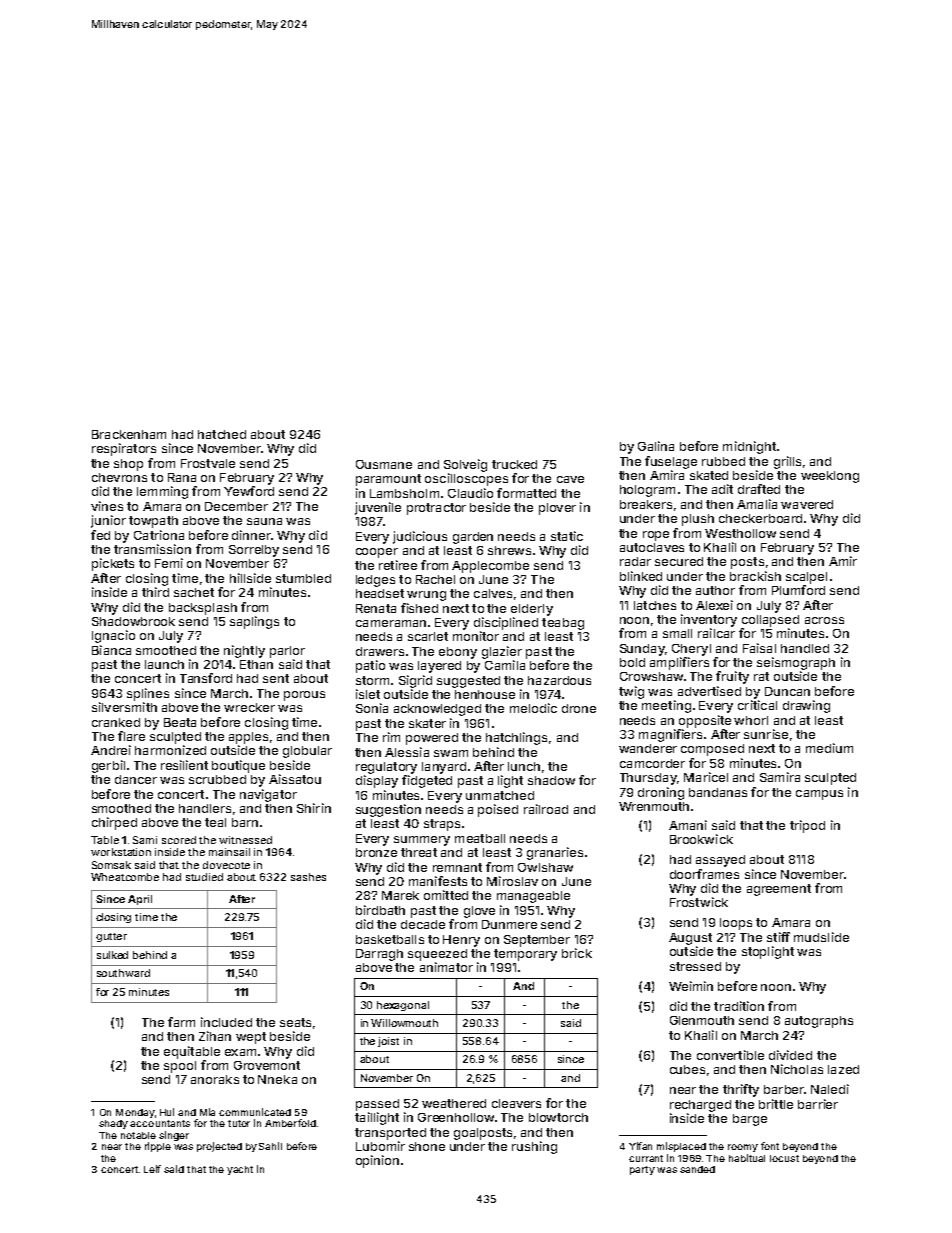 This page has width=952, height=1233. What do you see at coordinates (830, 477) in the page?
I see `weeklong` at bounding box center [830, 477].
